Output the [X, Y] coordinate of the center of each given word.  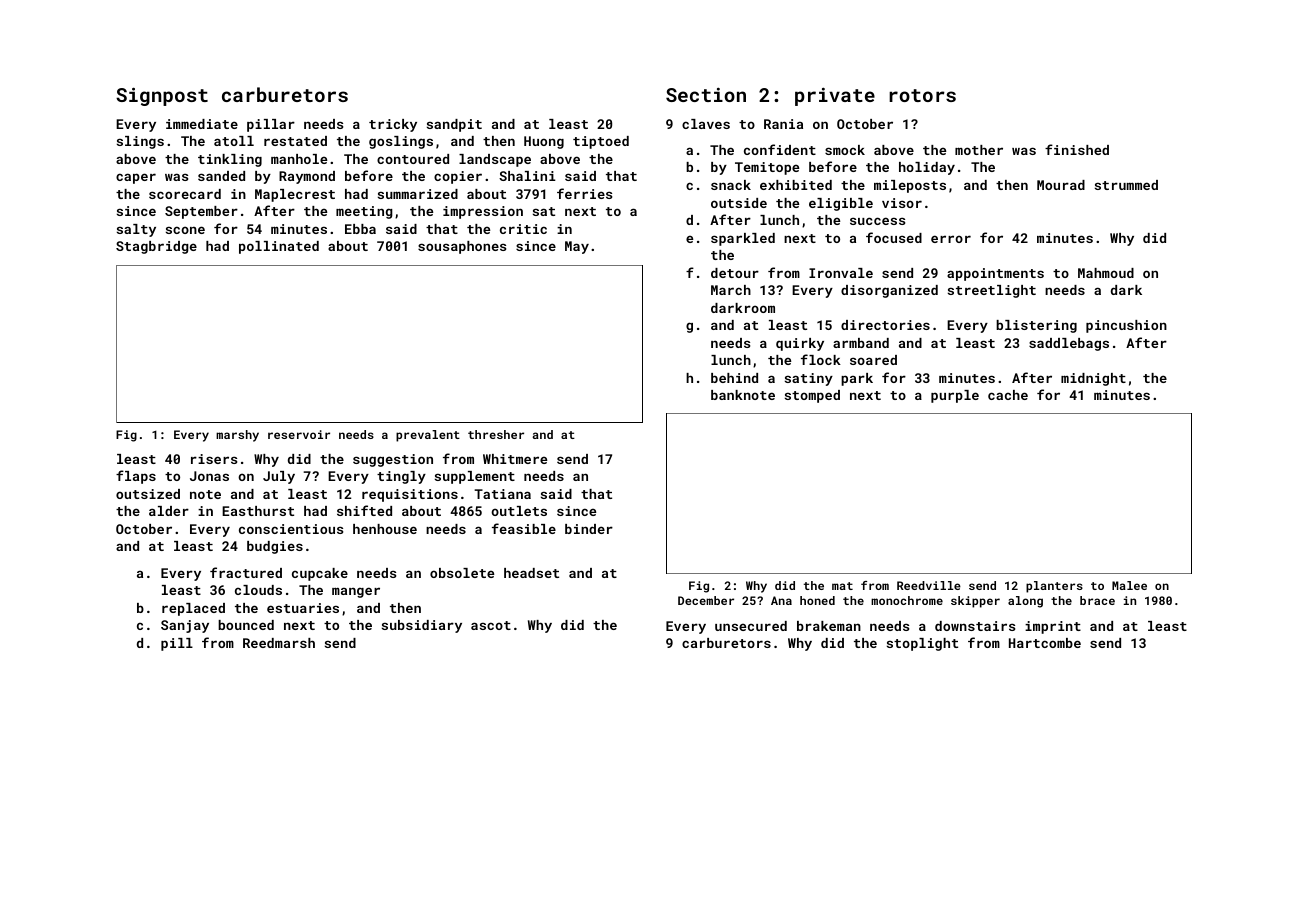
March [731, 290]
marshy [237, 436]
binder [589, 529]
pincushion [1126, 326]
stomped [812, 396]
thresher [496, 434]
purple [955, 396]
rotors [922, 95]
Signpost [162, 96]
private [835, 97]
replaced [193, 609]
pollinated [279, 247]
